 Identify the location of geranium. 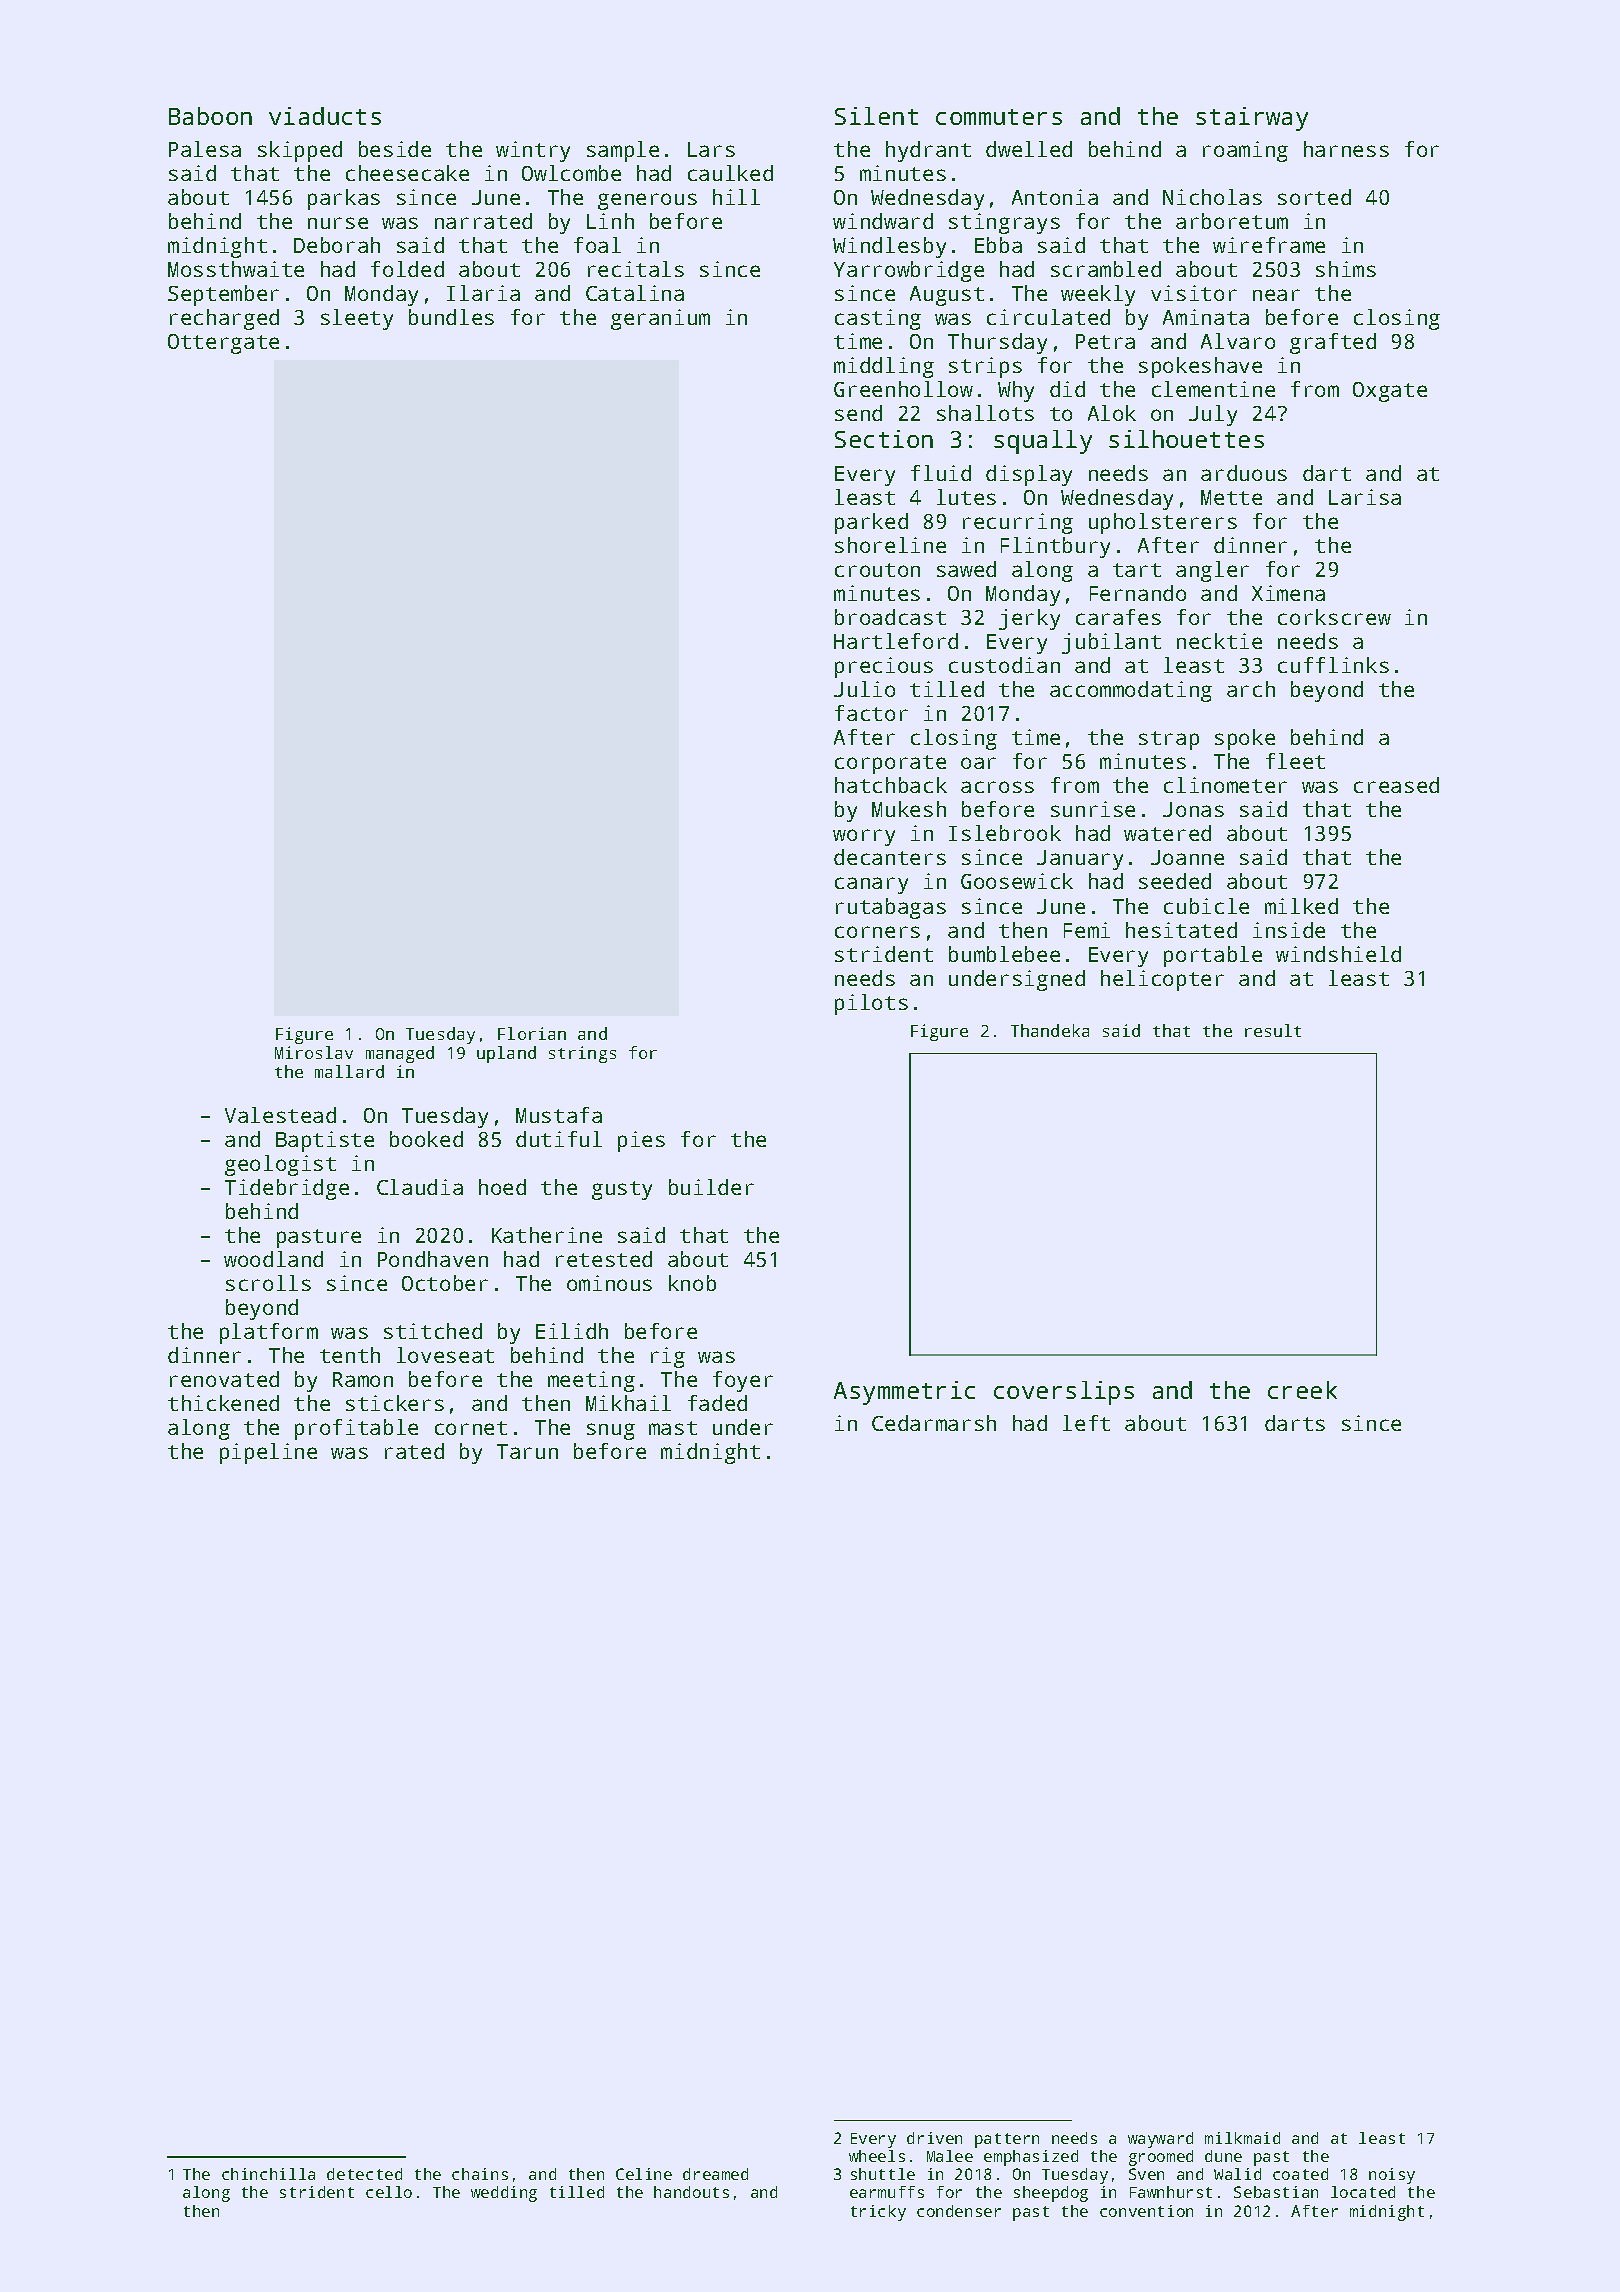
(660, 319).
